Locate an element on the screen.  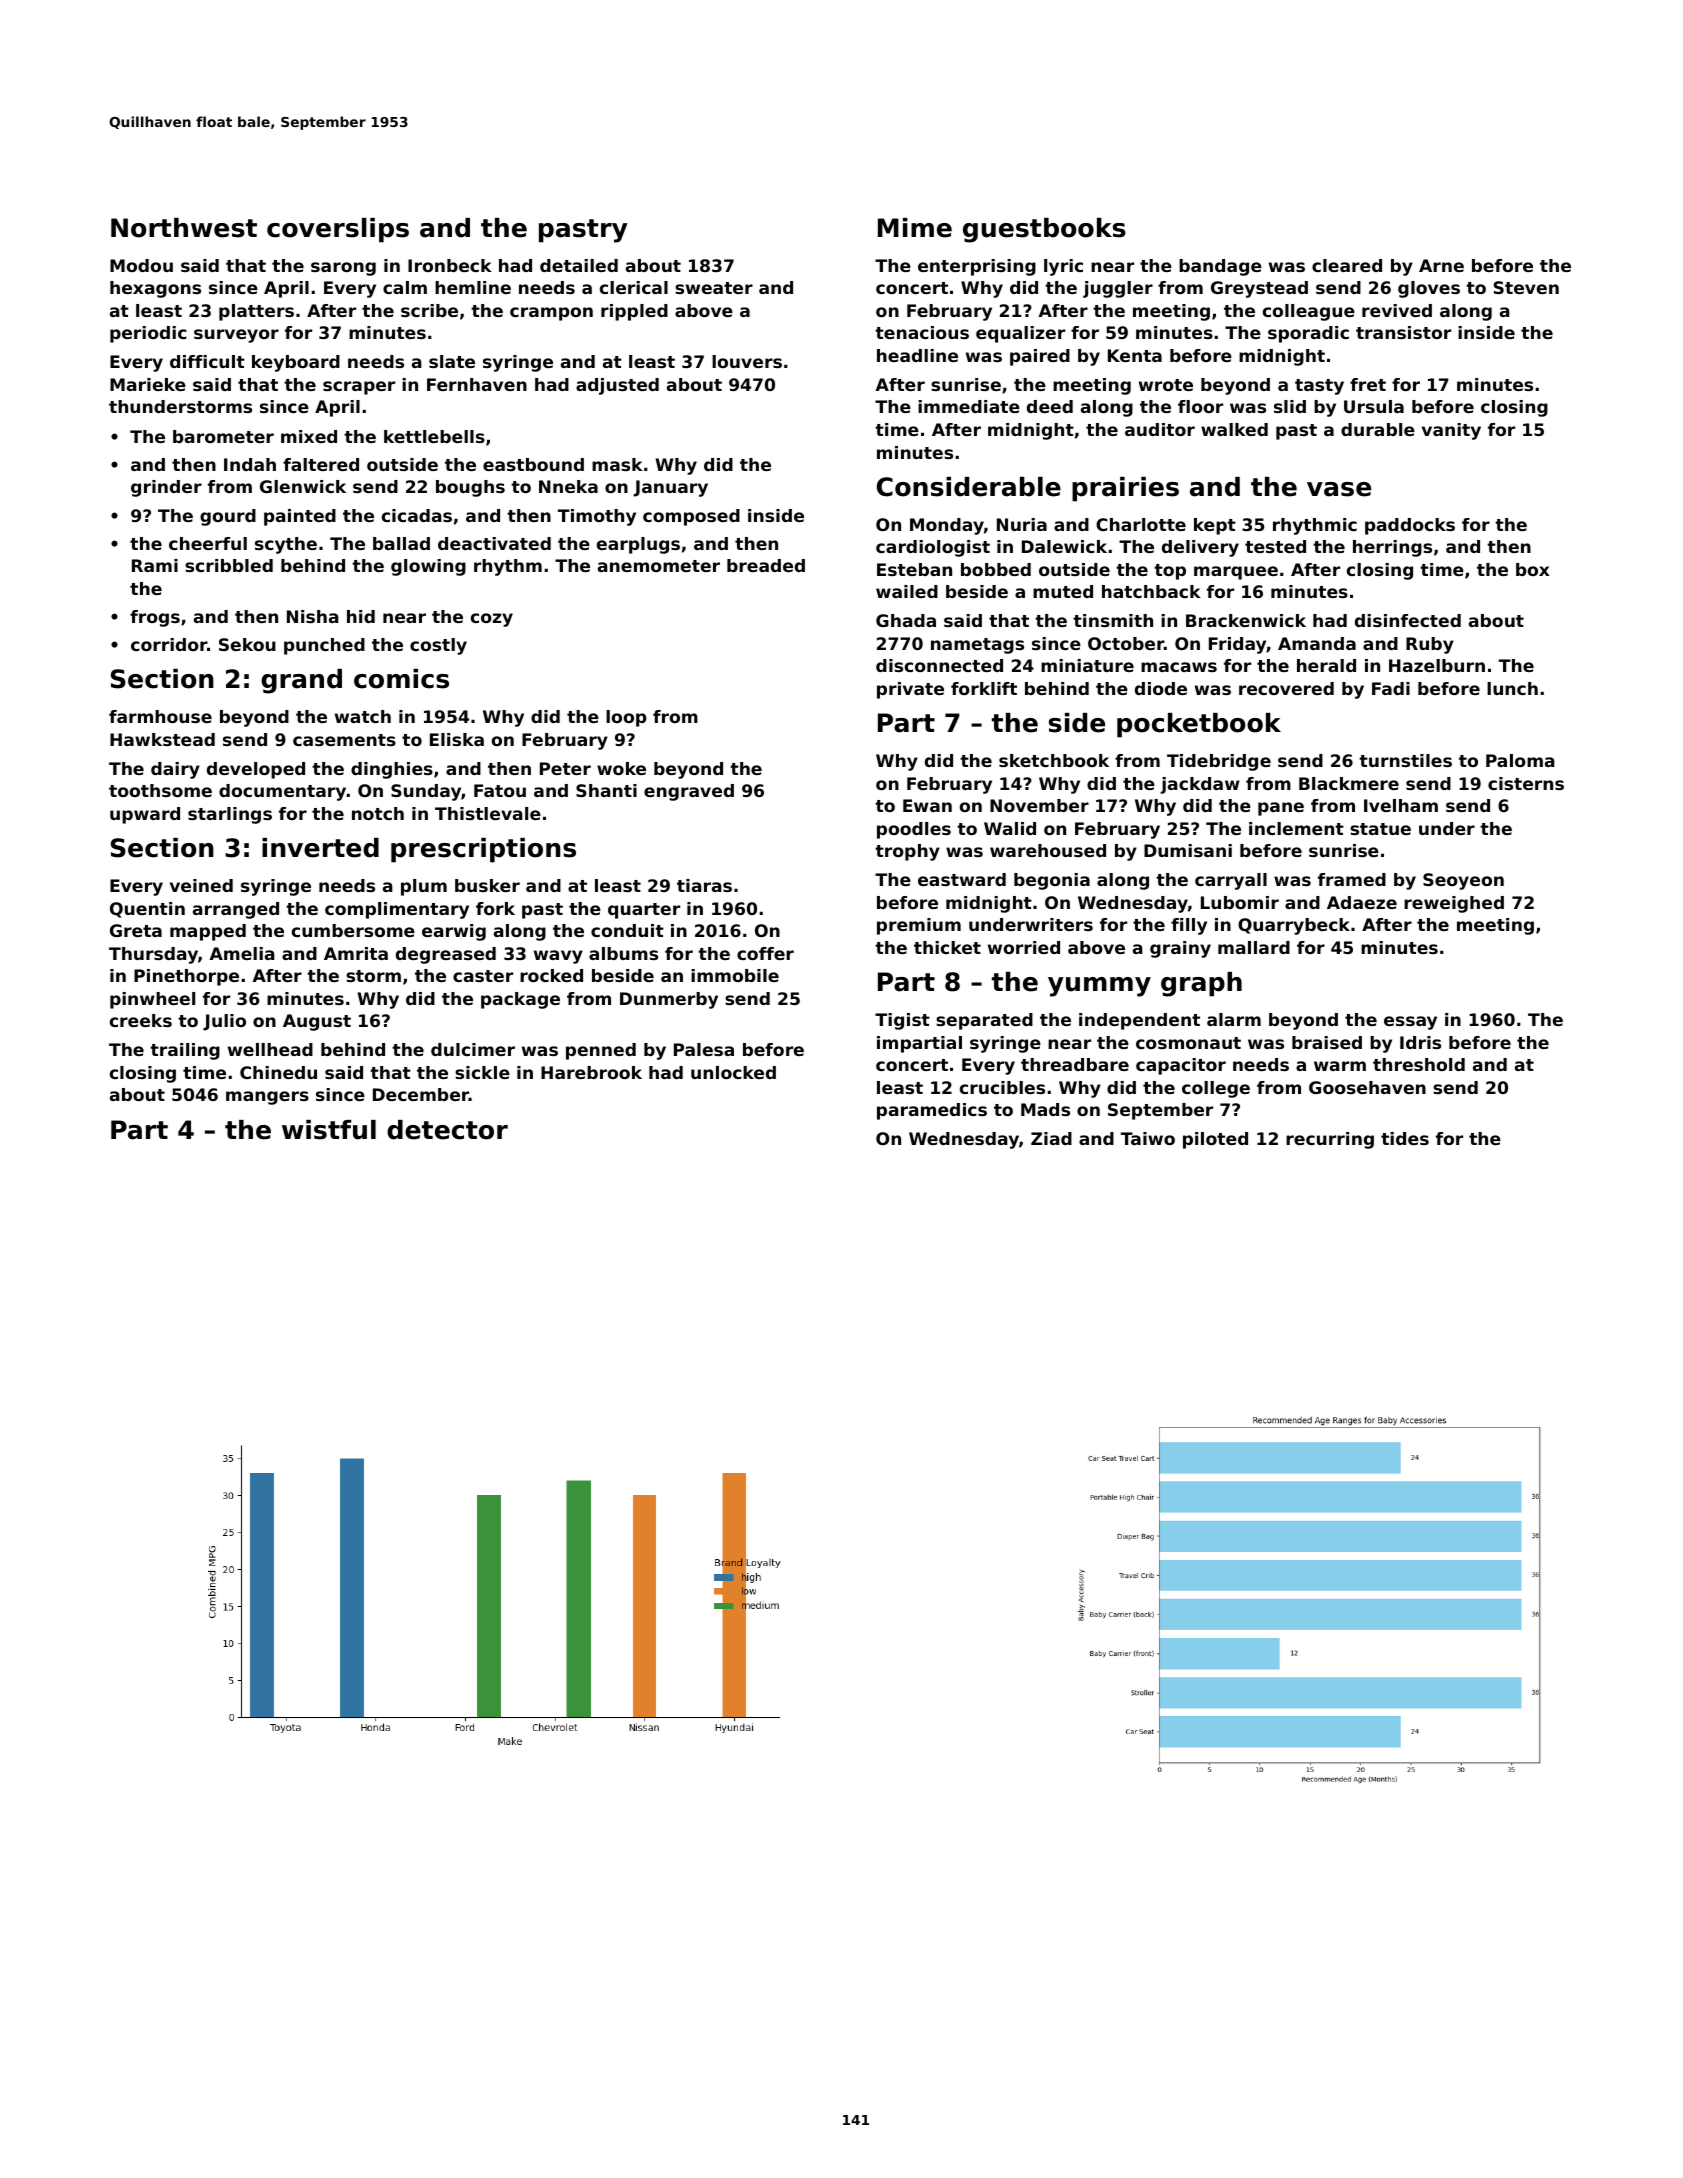
Ziad is located at coordinates (1051, 1138).
